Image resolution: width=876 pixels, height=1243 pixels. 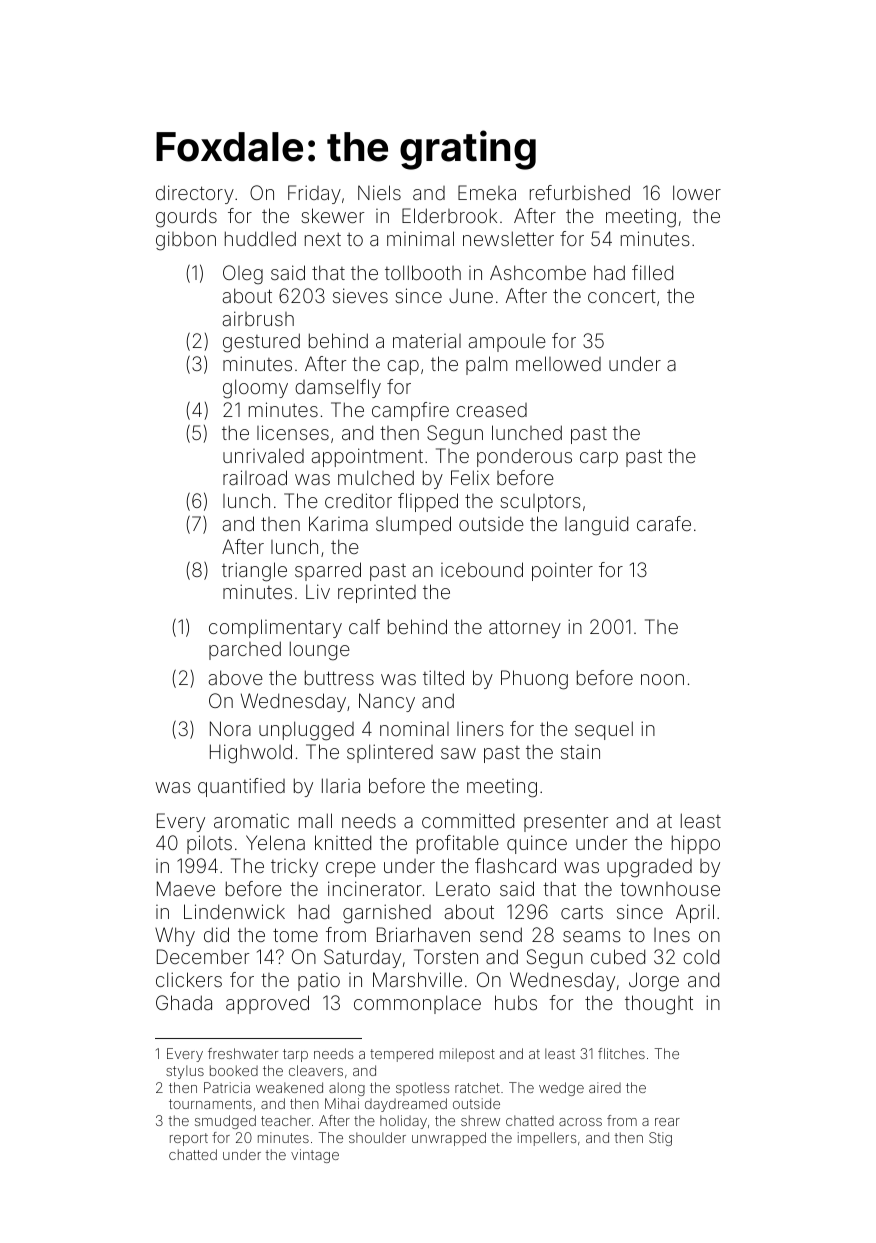 I want to click on Phuong, so click(x=534, y=680).
